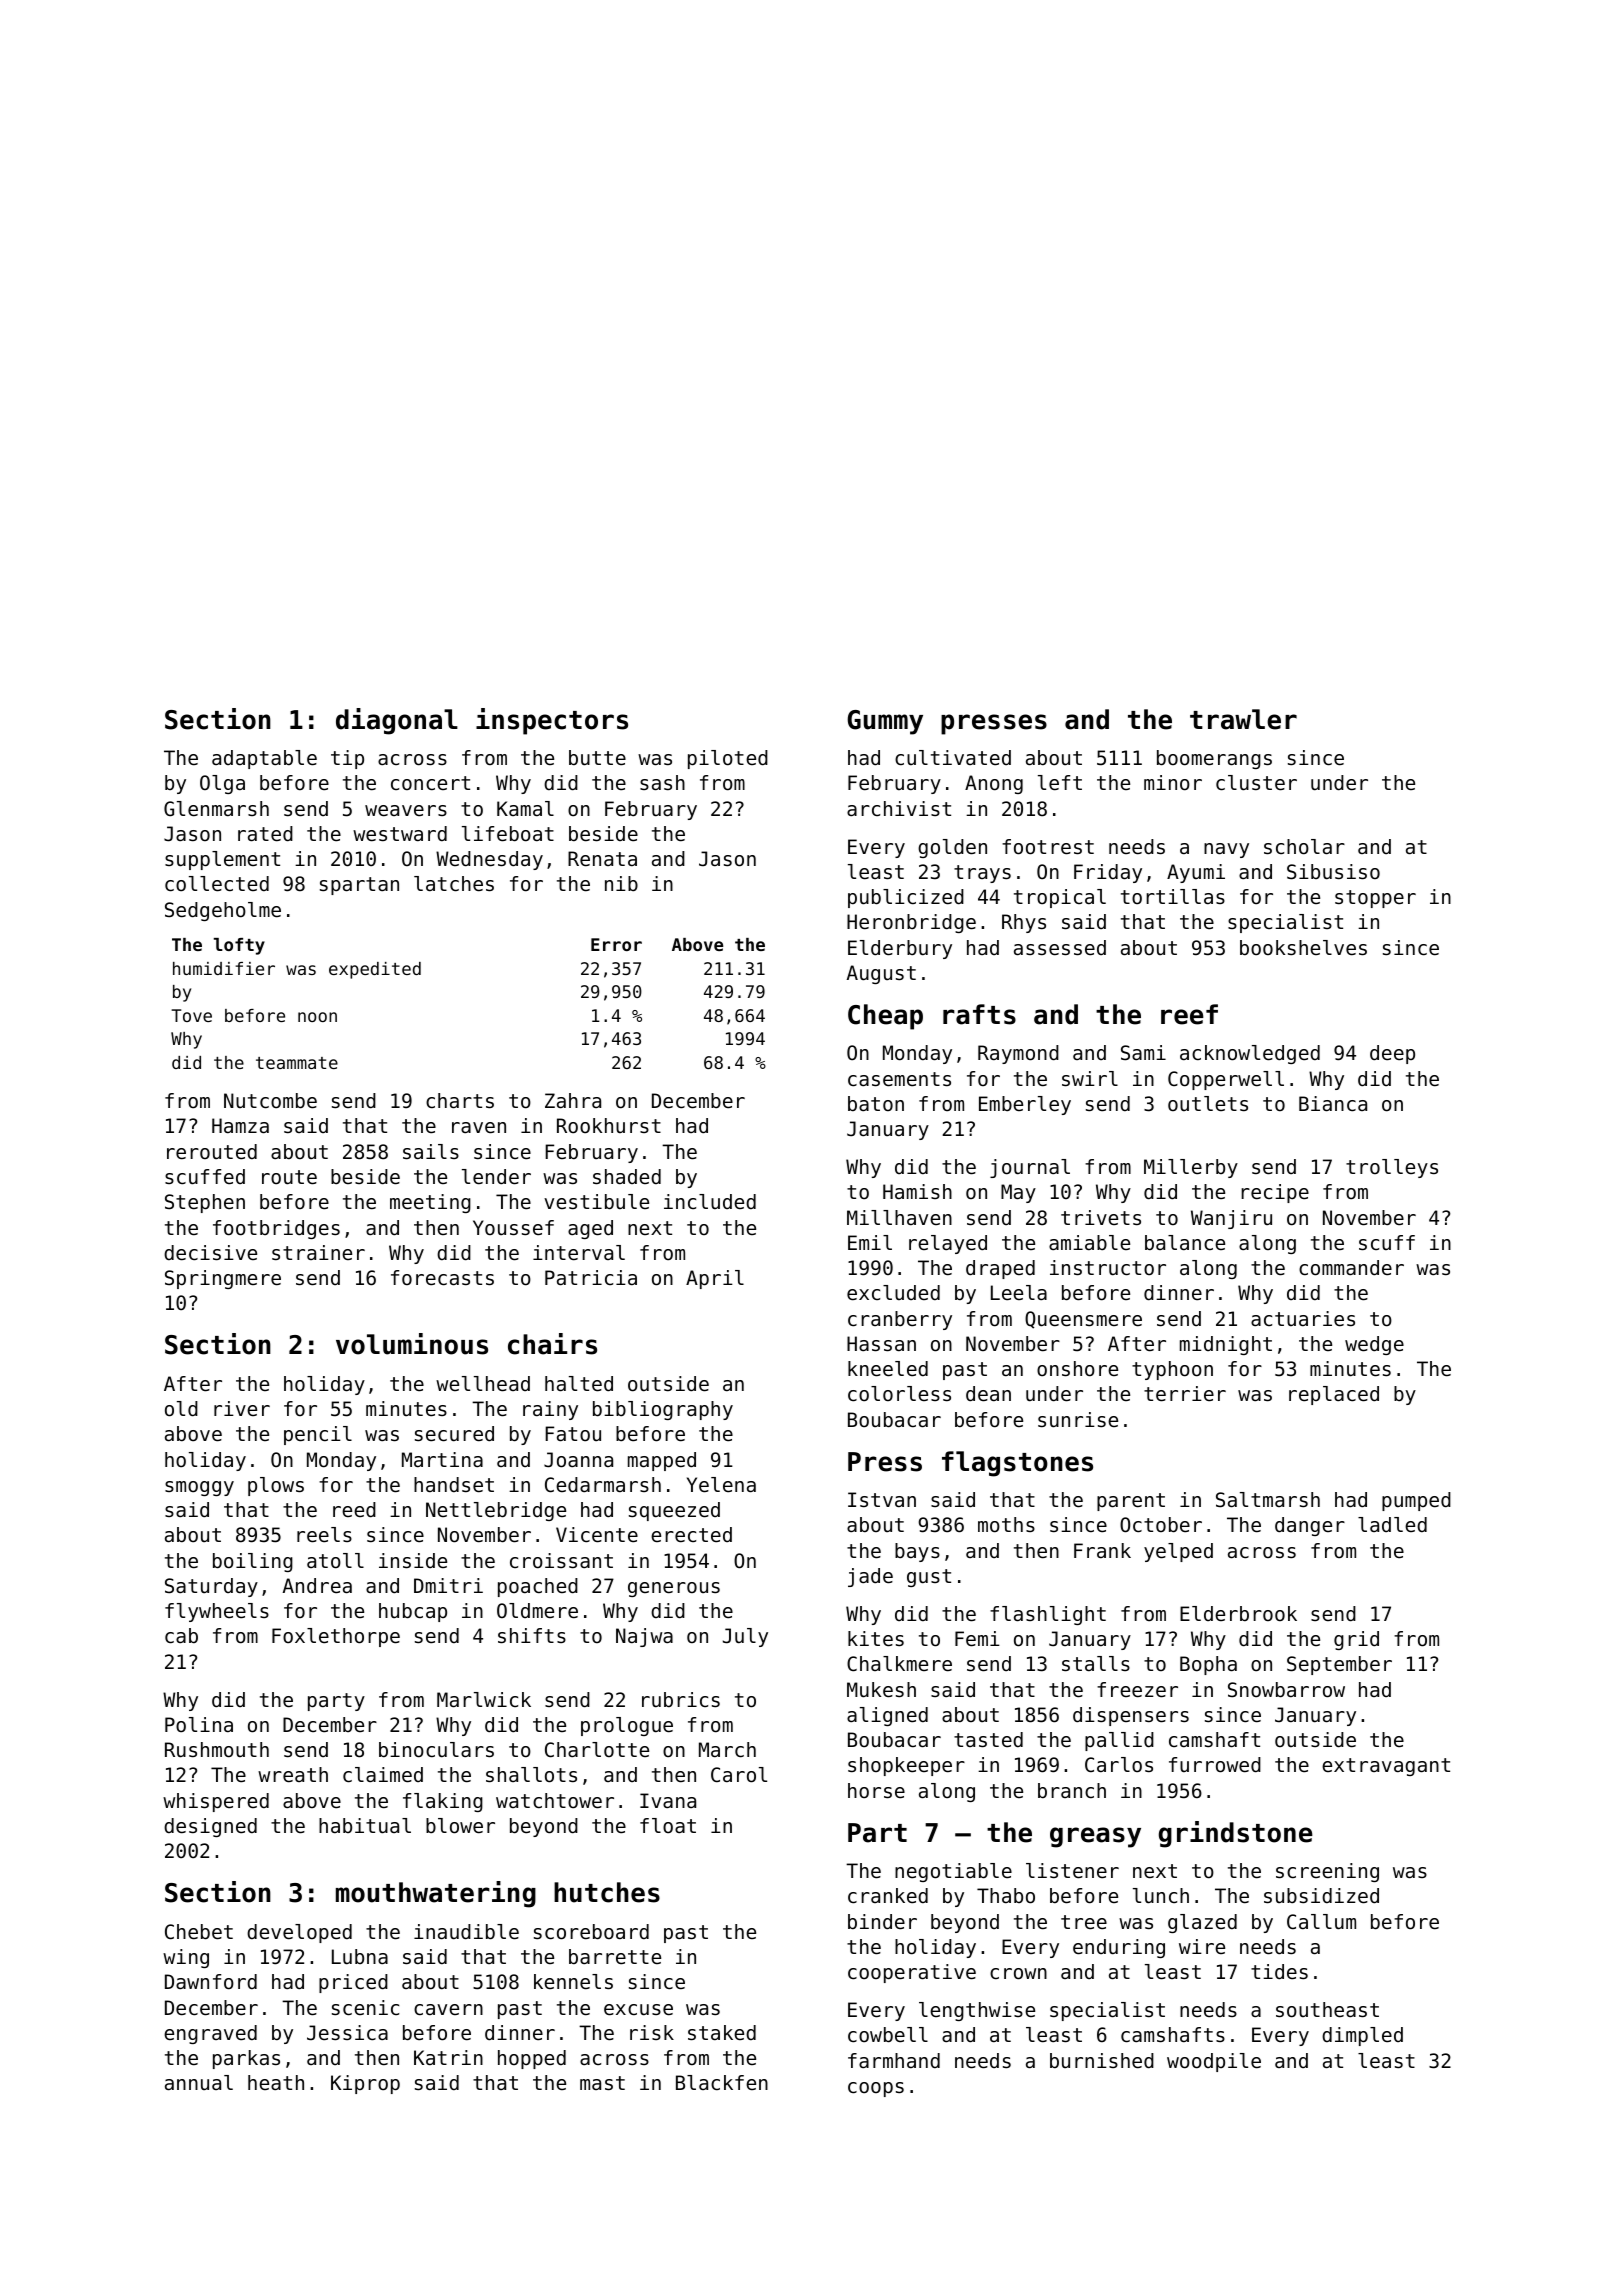 The image size is (1620, 2292). Describe the element at coordinates (216, 809) in the screenshot. I see `Glenmarsh` at that location.
